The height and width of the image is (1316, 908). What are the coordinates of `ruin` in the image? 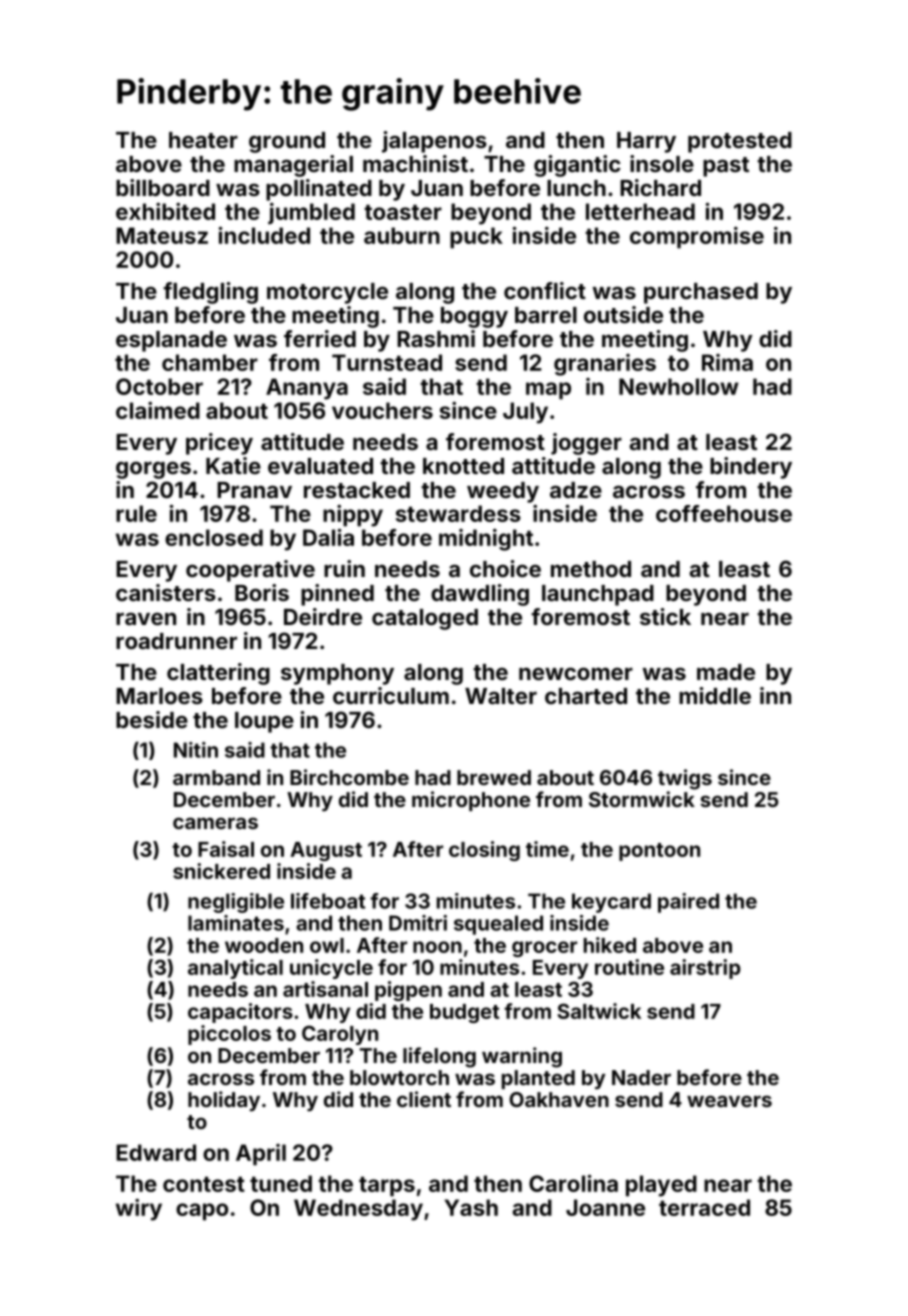 It's located at (344, 568).
